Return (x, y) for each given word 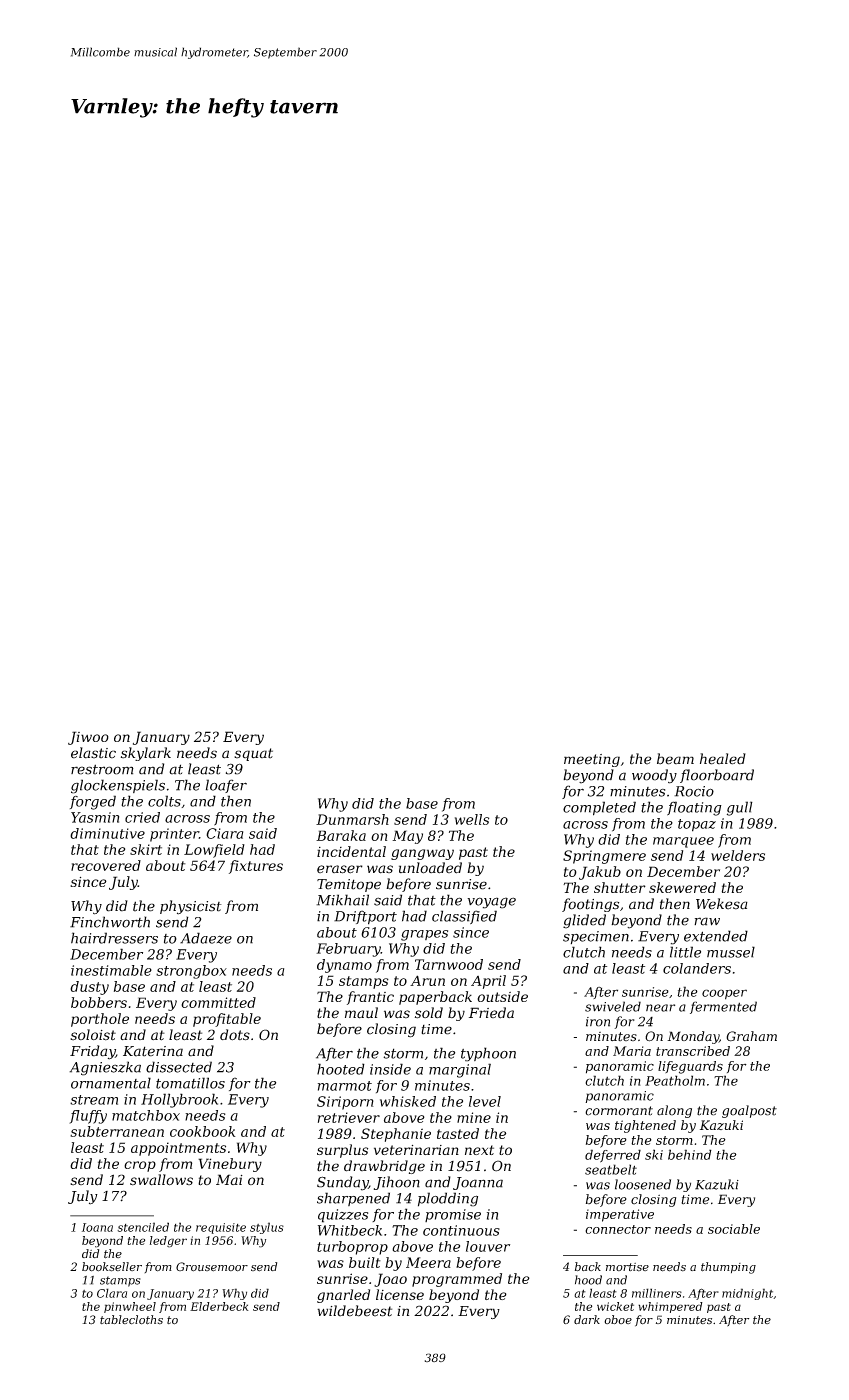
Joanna (478, 1183)
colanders (697, 968)
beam (675, 759)
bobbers (99, 1002)
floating (694, 808)
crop (140, 1166)
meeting (592, 760)
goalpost (749, 1111)
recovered (106, 865)
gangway (422, 854)
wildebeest (354, 1311)
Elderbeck (219, 1306)
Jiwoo (88, 738)
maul (361, 1013)
